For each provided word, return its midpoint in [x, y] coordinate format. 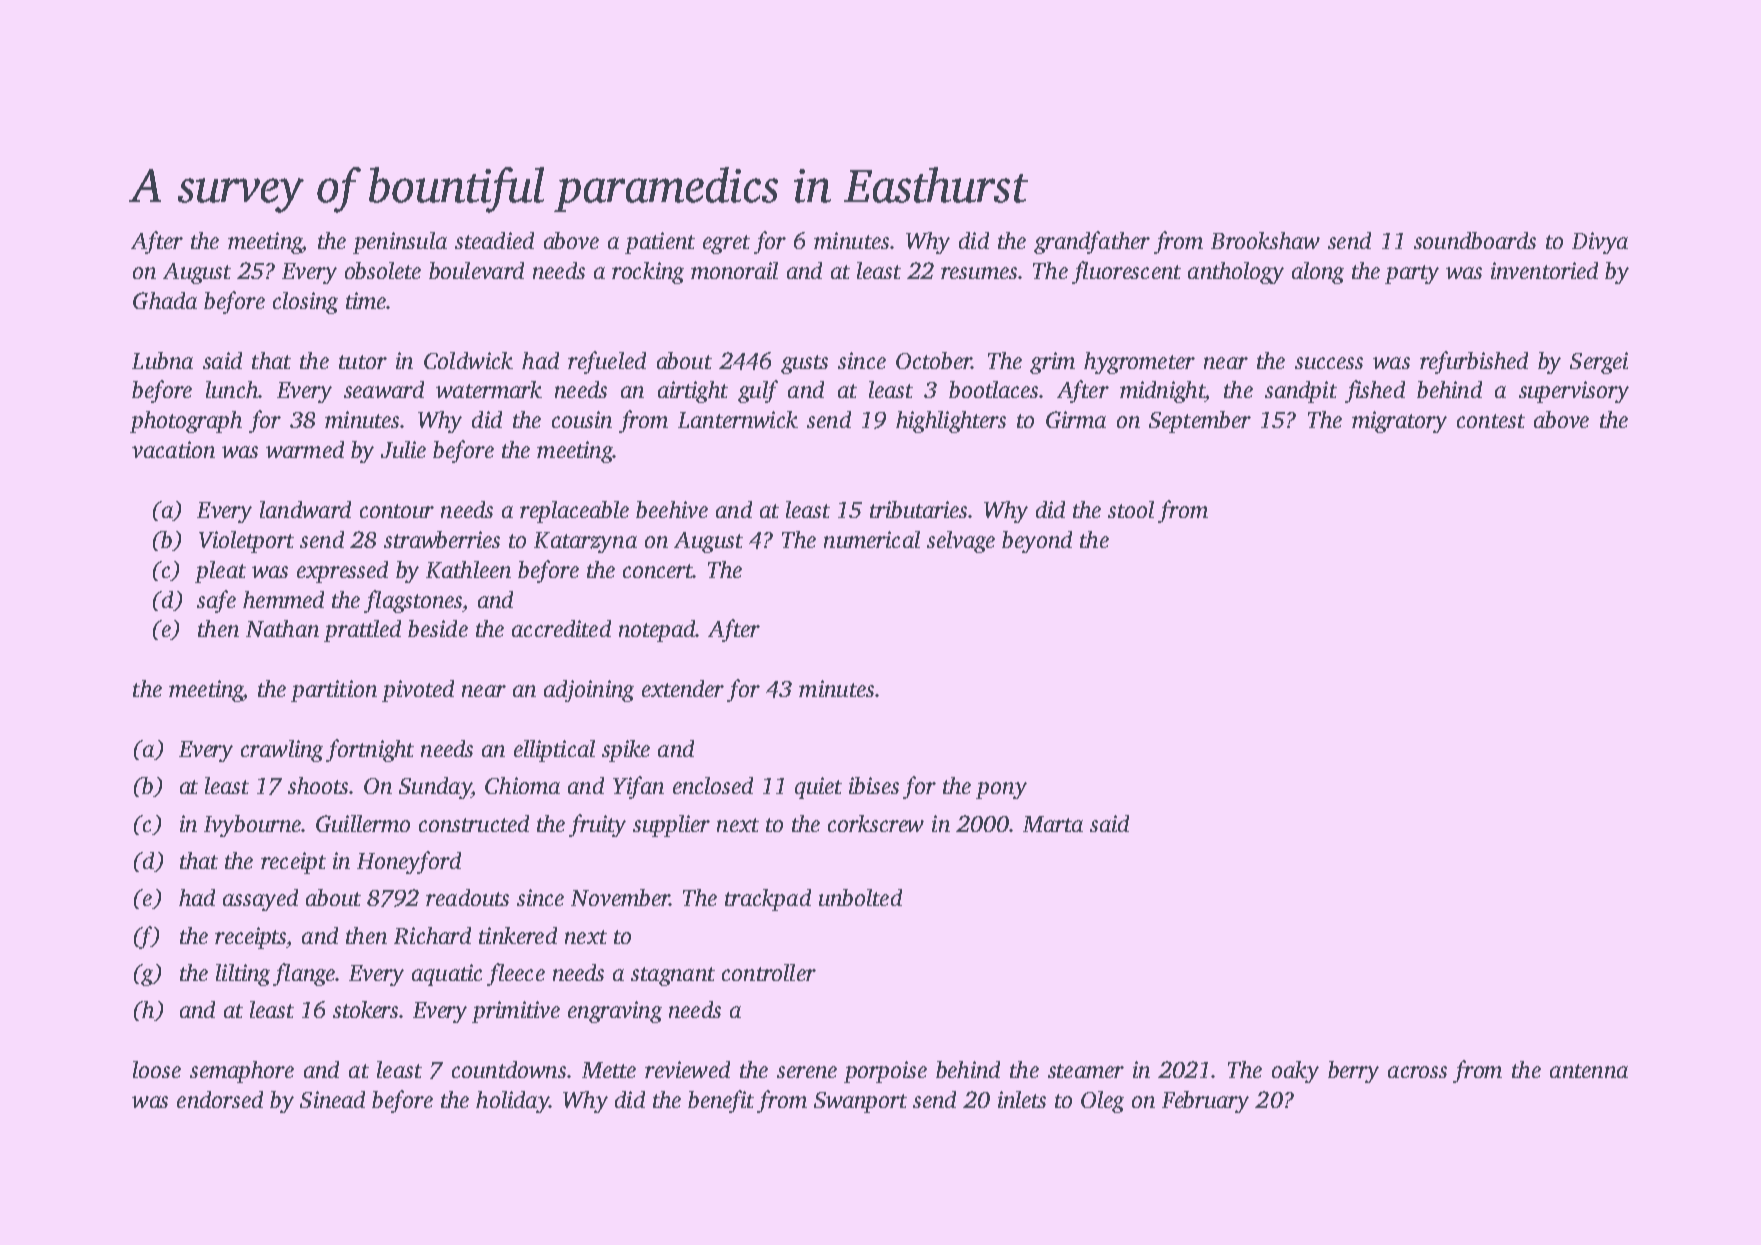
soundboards [1475, 240]
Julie [403, 449]
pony [1001, 790]
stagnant [673, 976]
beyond [1037, 542]
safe [216, 601]
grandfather [1092, 242]
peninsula [400, 243]
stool [1131, 509]
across [1417, 1072]
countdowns [509, 1069]
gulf [758, 391]
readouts [467, 897]
